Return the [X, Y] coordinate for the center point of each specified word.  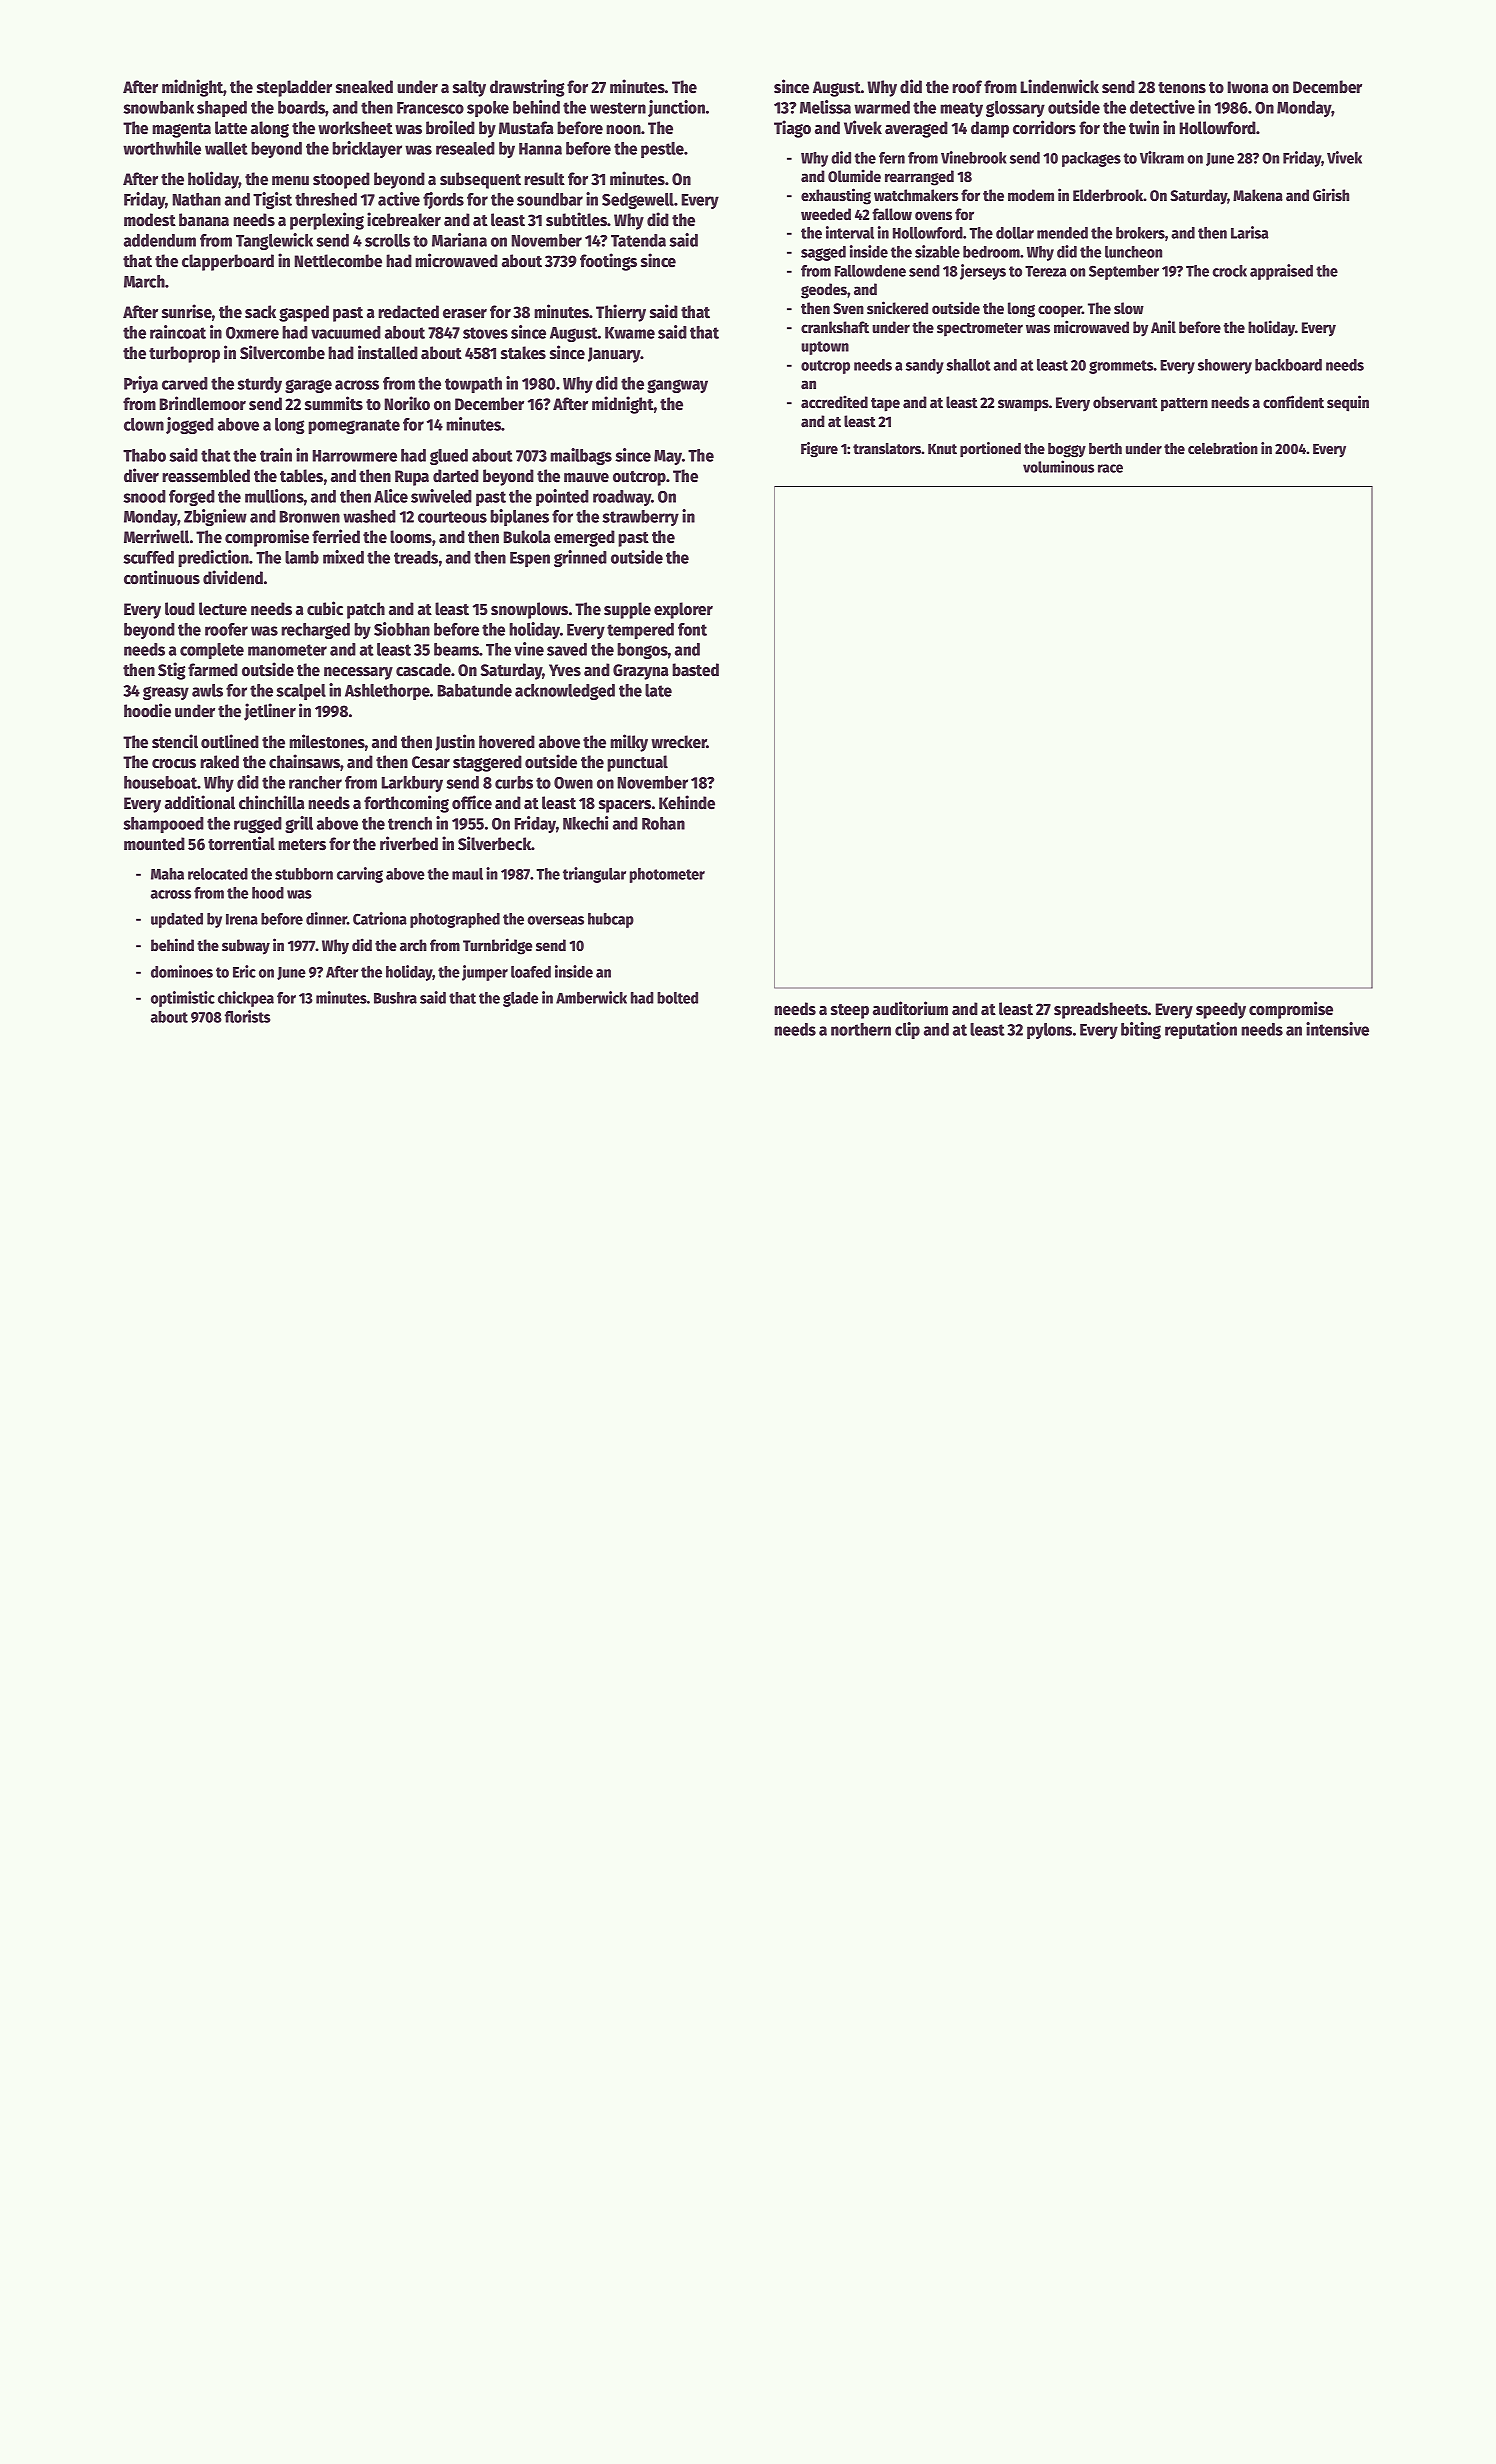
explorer [683, 610]
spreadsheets [1101, 1010]
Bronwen [309, 517]
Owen [573, 783]
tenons [1182, 88]
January [614, 355]
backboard [1288, 365]
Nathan [196, 199]
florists [247, 1016]
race [1110, 468]
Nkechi [585, 823]
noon [623, 130]
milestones [327, 741]
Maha [167, 874]
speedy [1221, 1010]
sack [260, 312]
